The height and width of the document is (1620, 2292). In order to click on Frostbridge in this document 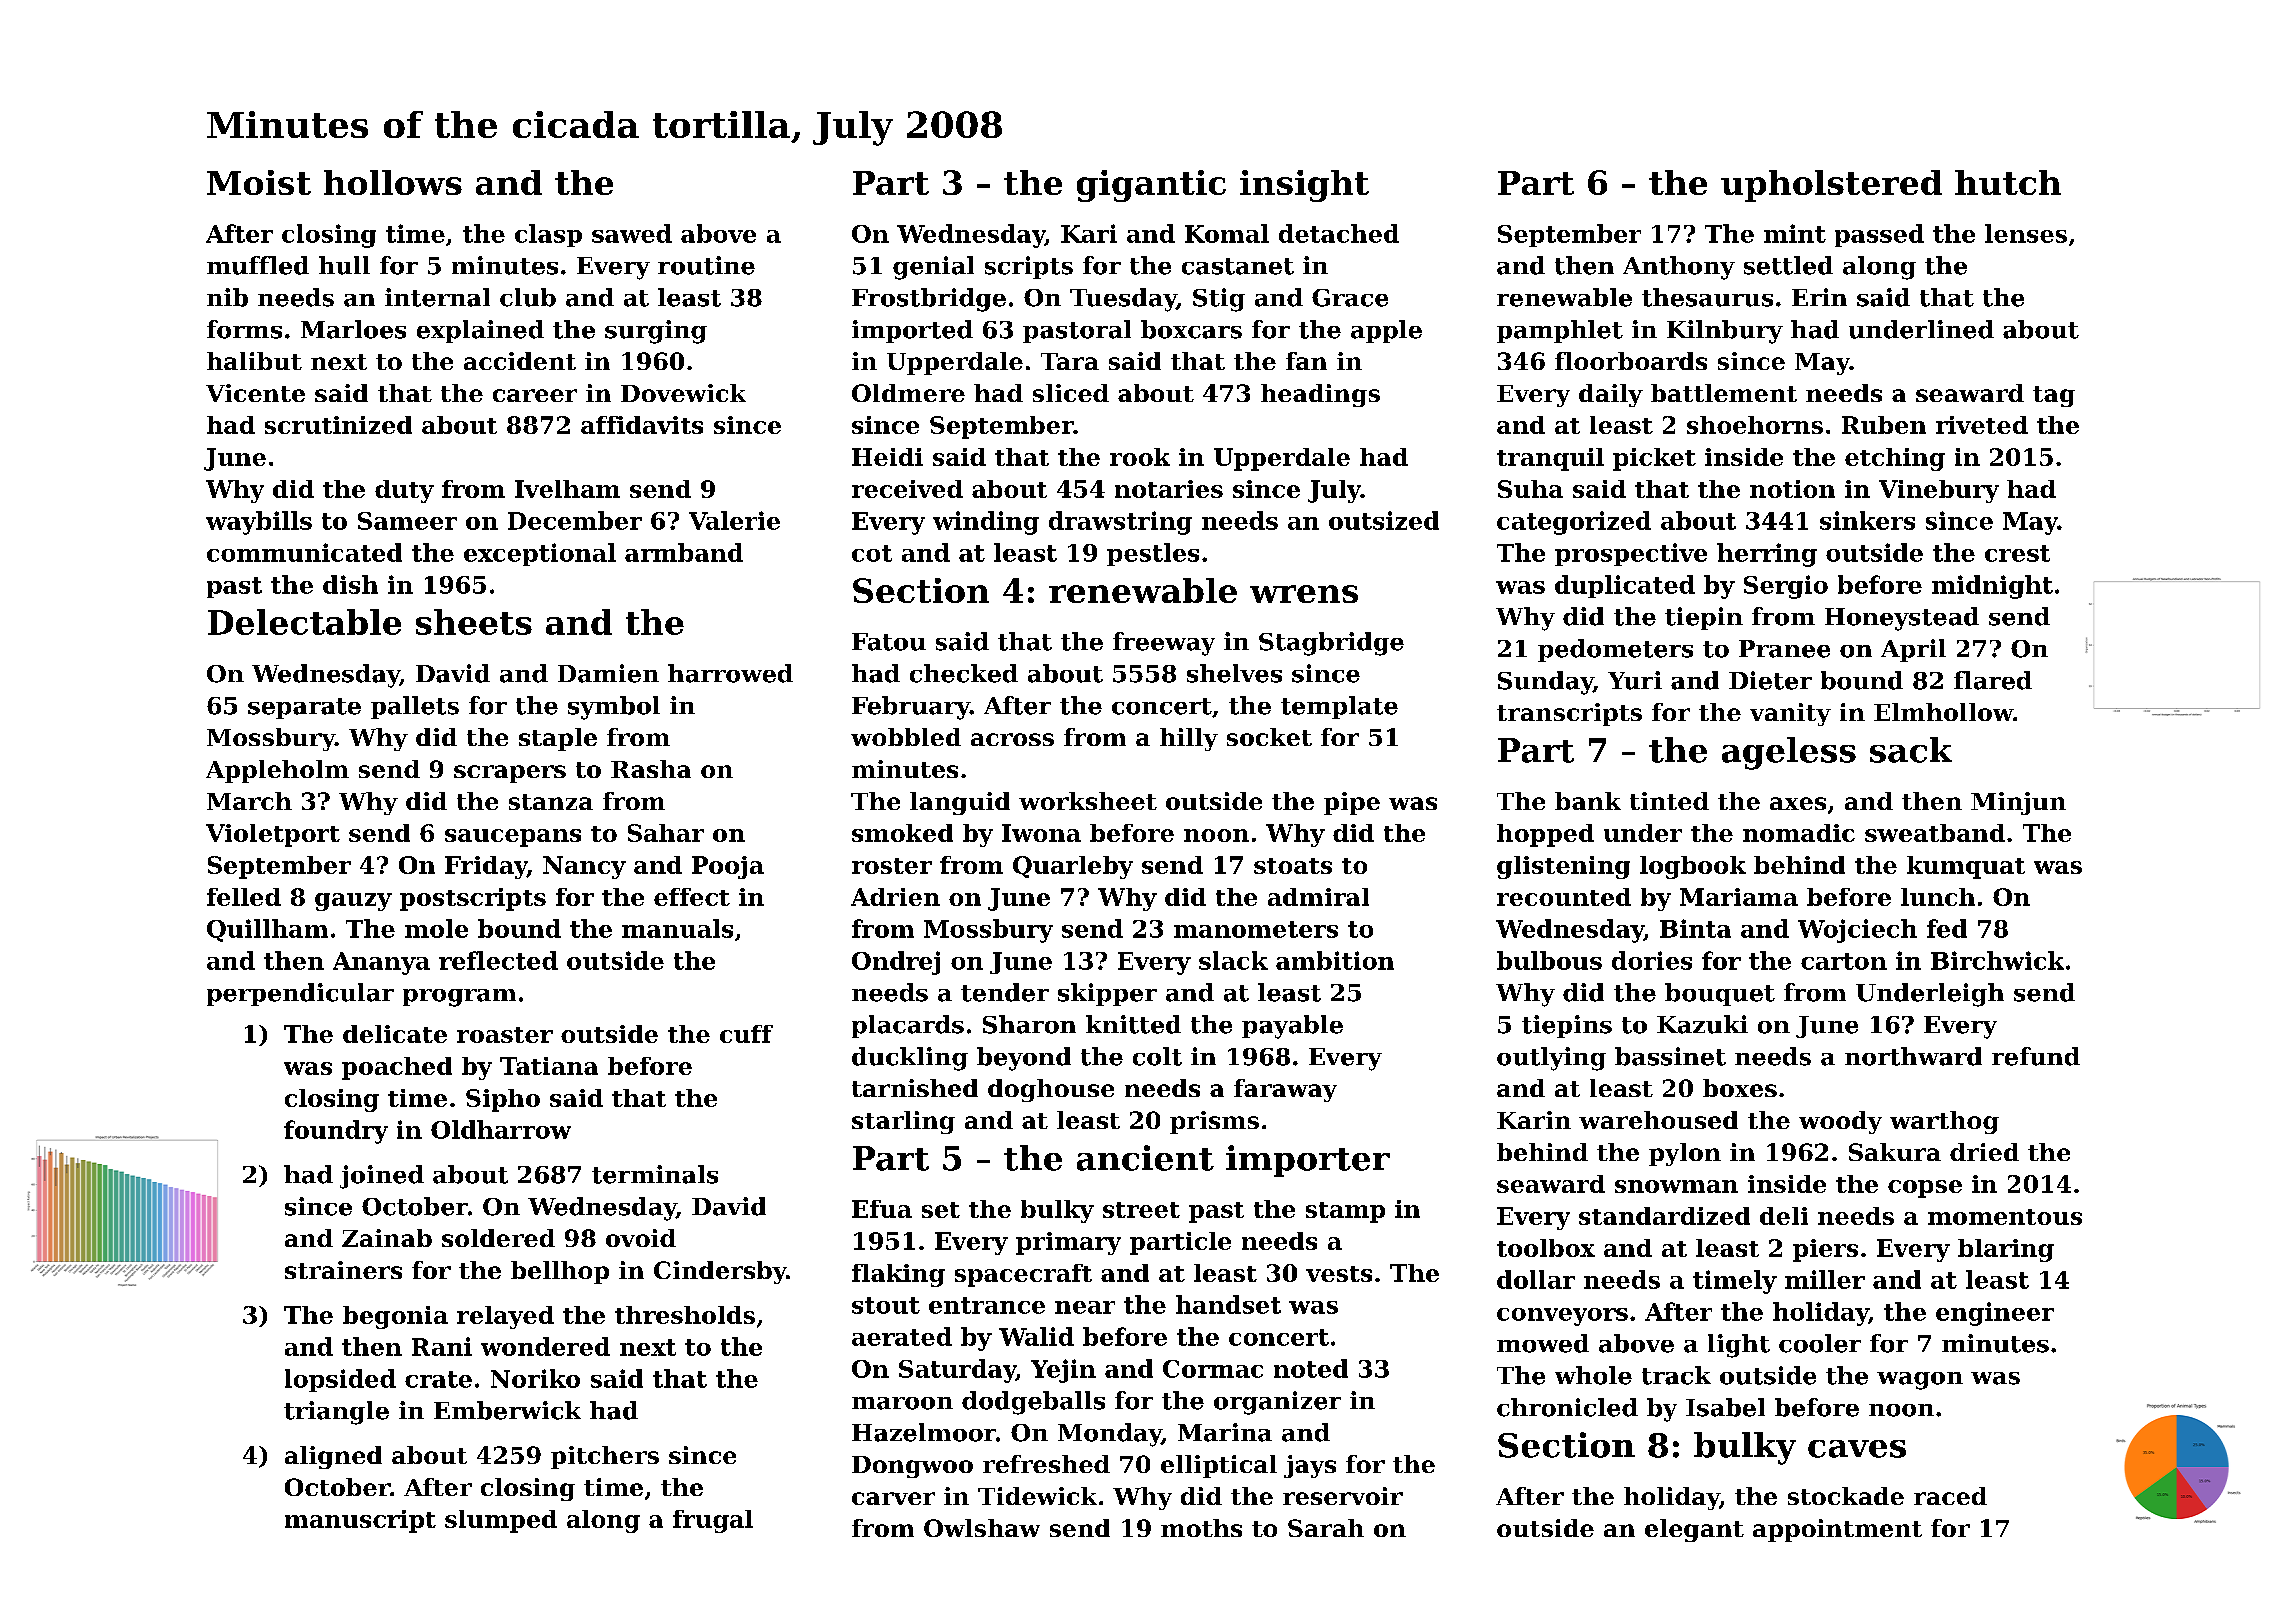, I will do `click(929, 300)`.
